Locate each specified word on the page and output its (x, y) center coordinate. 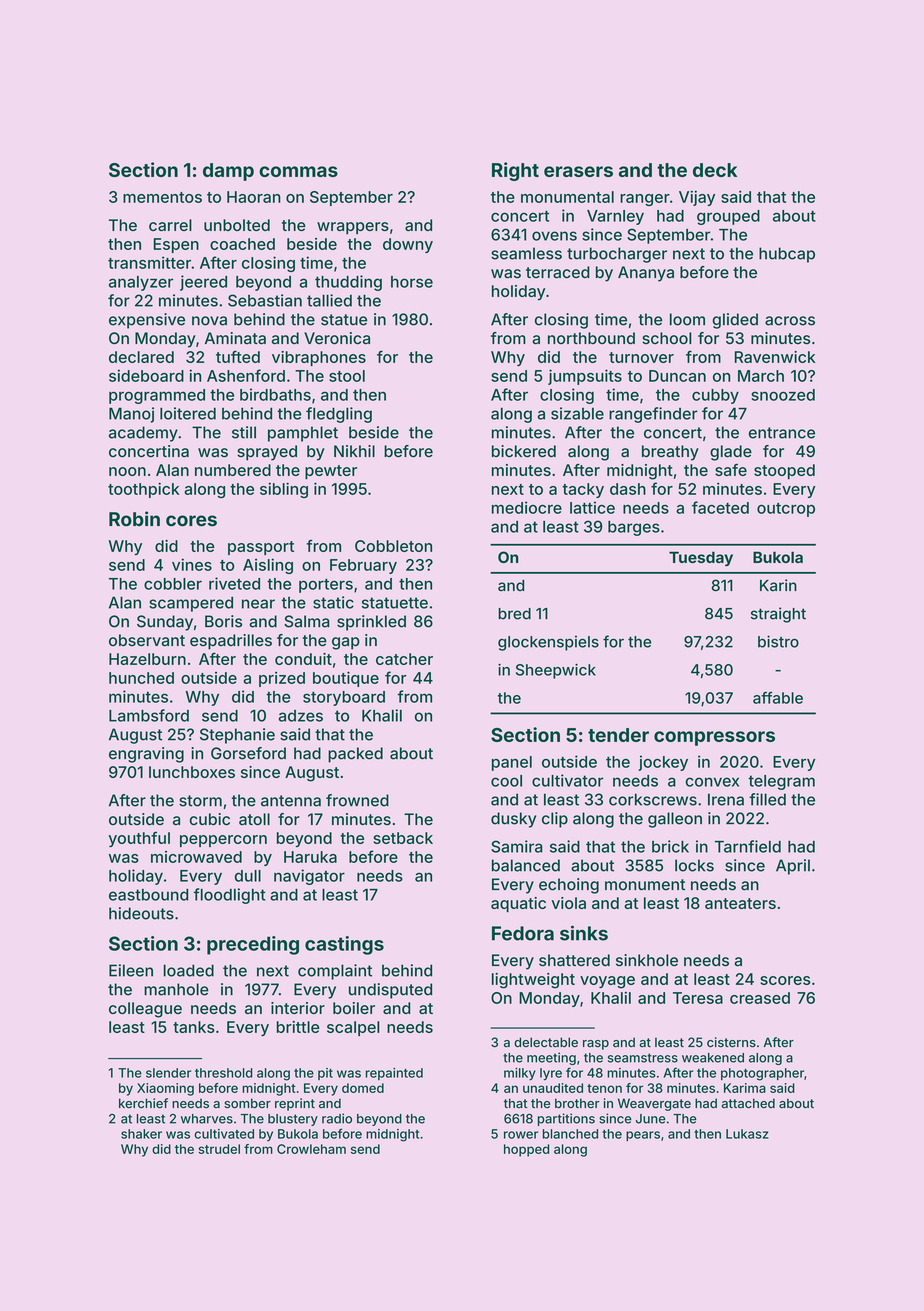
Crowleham (311, 1149)
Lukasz (747, 1134)
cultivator (567, 780)
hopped (526, 1150)
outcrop (786, 510)
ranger (645, 200)
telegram (781, 782)
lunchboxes (192, 772)
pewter (331, 472)
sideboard (146, 375)
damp (228, 172)
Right (515, 171)
